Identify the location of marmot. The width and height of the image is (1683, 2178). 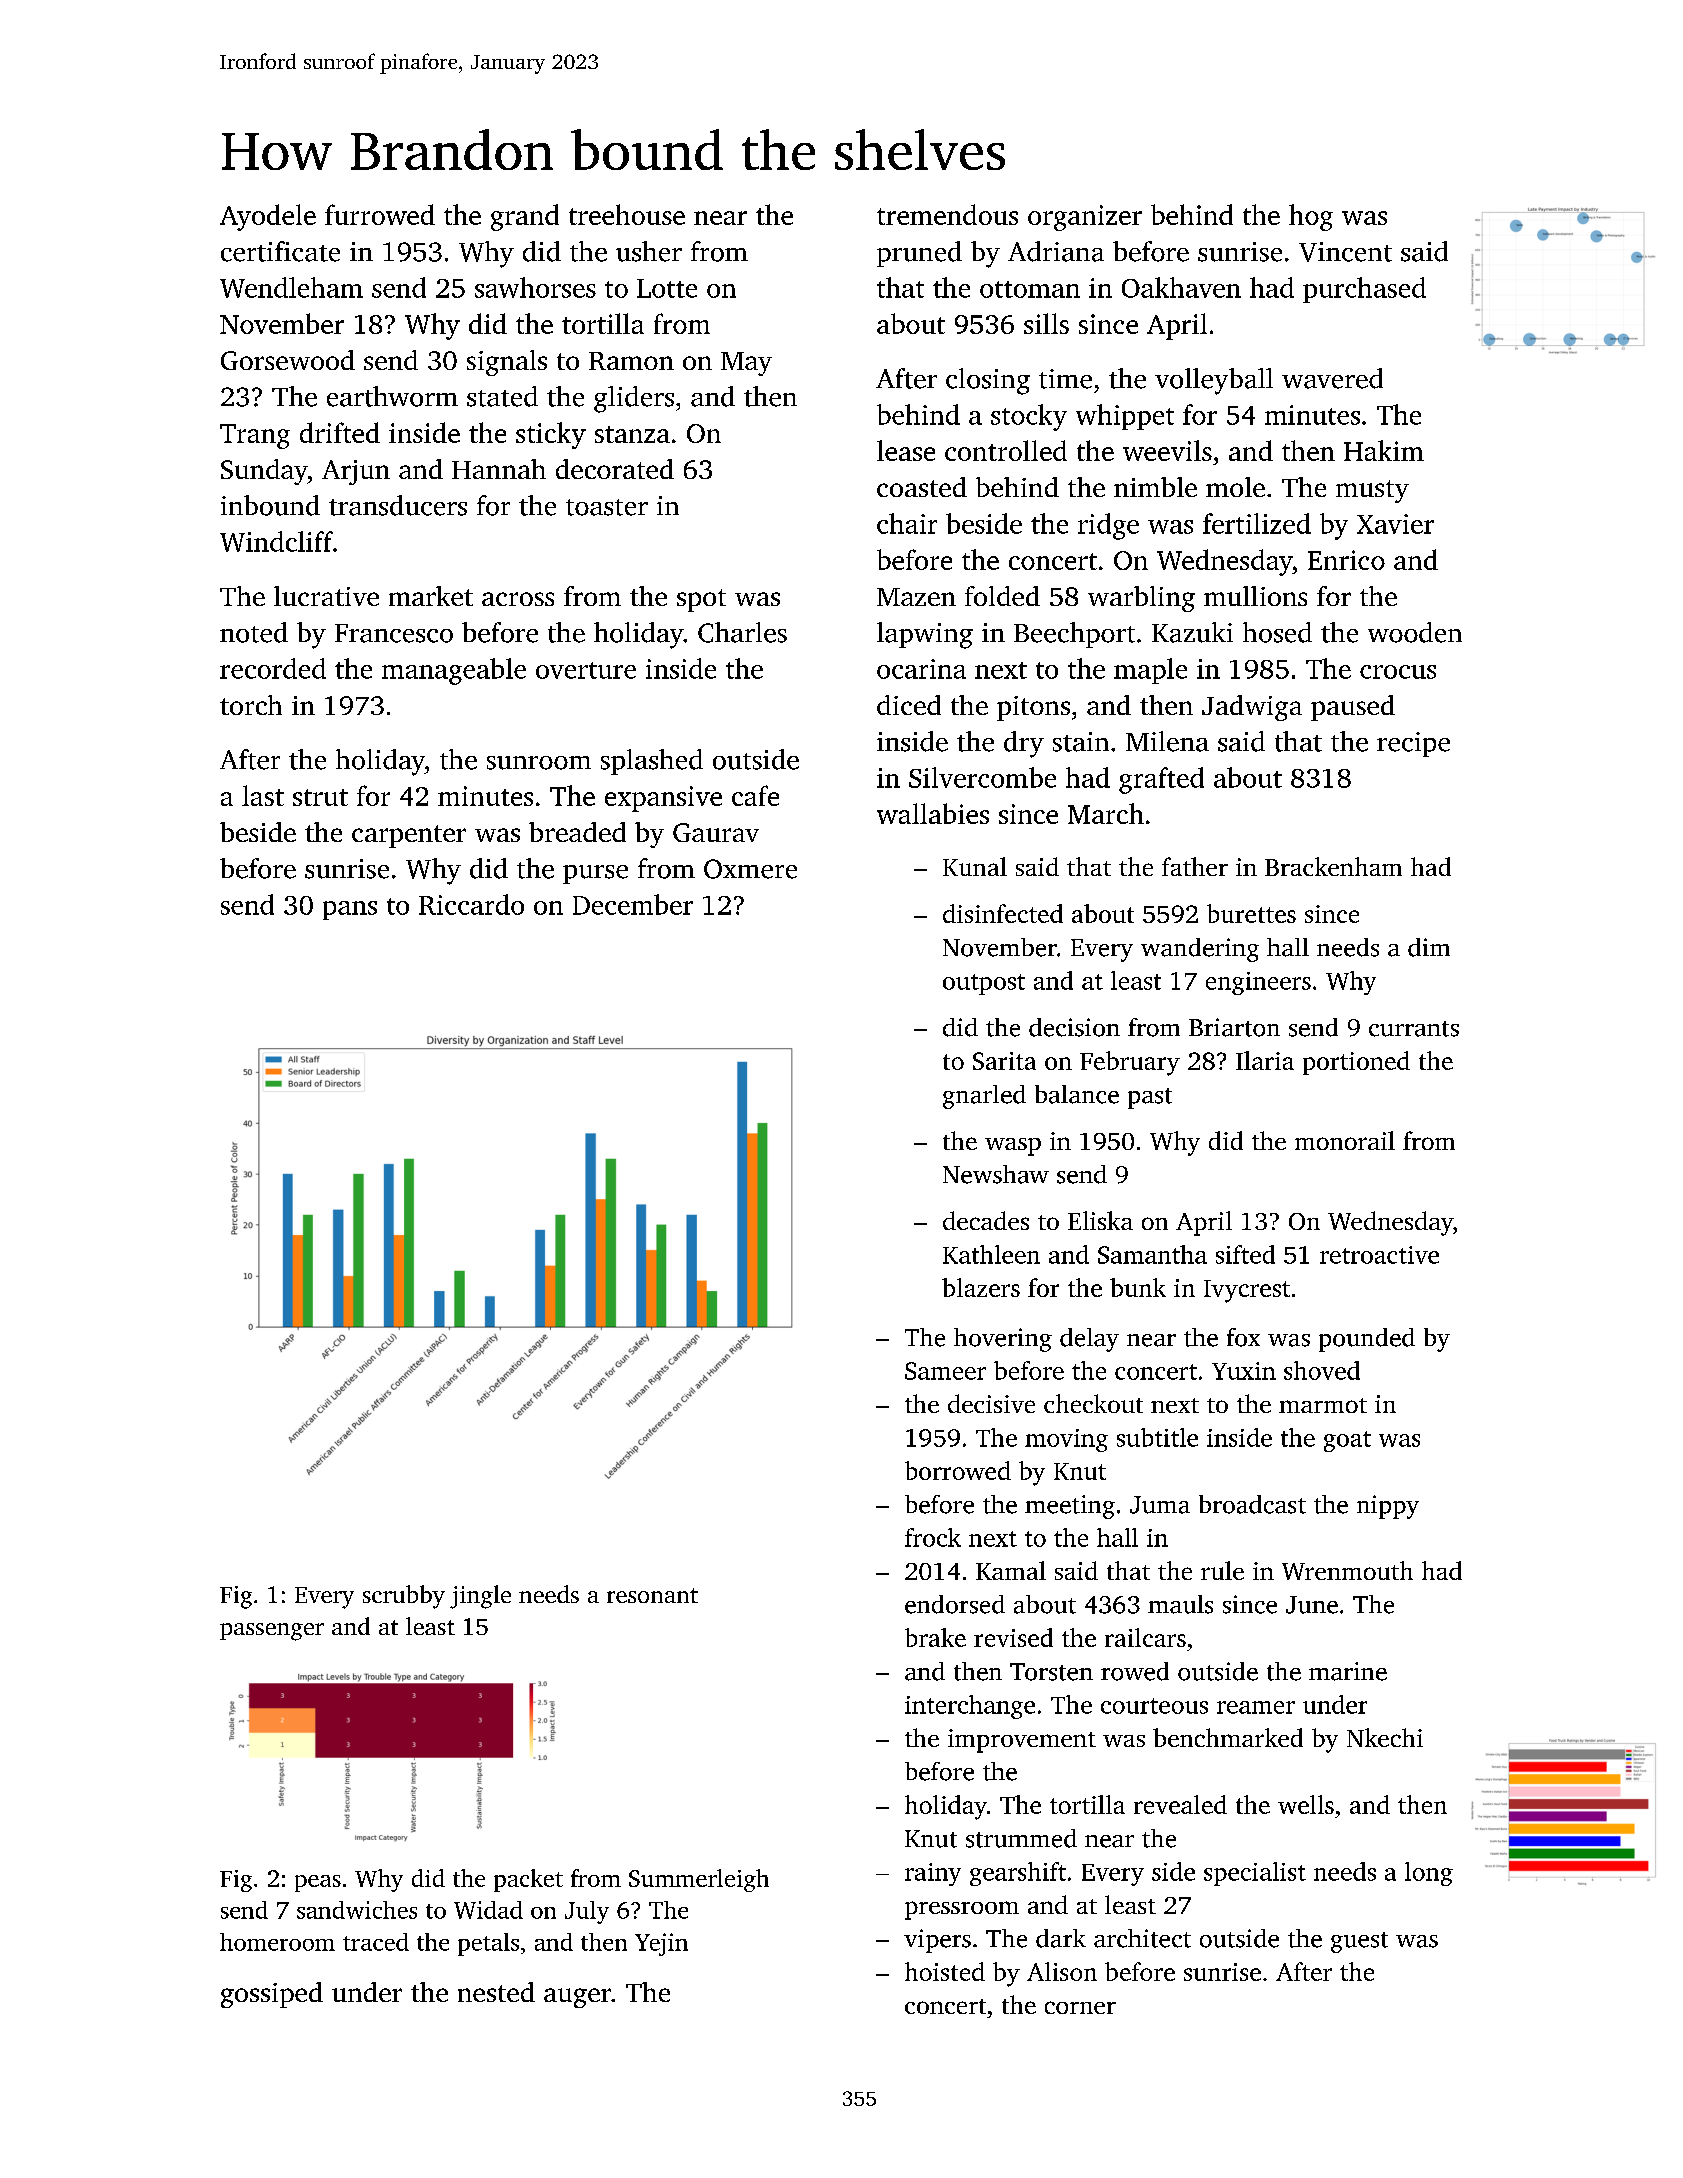
(1323, 1405).
